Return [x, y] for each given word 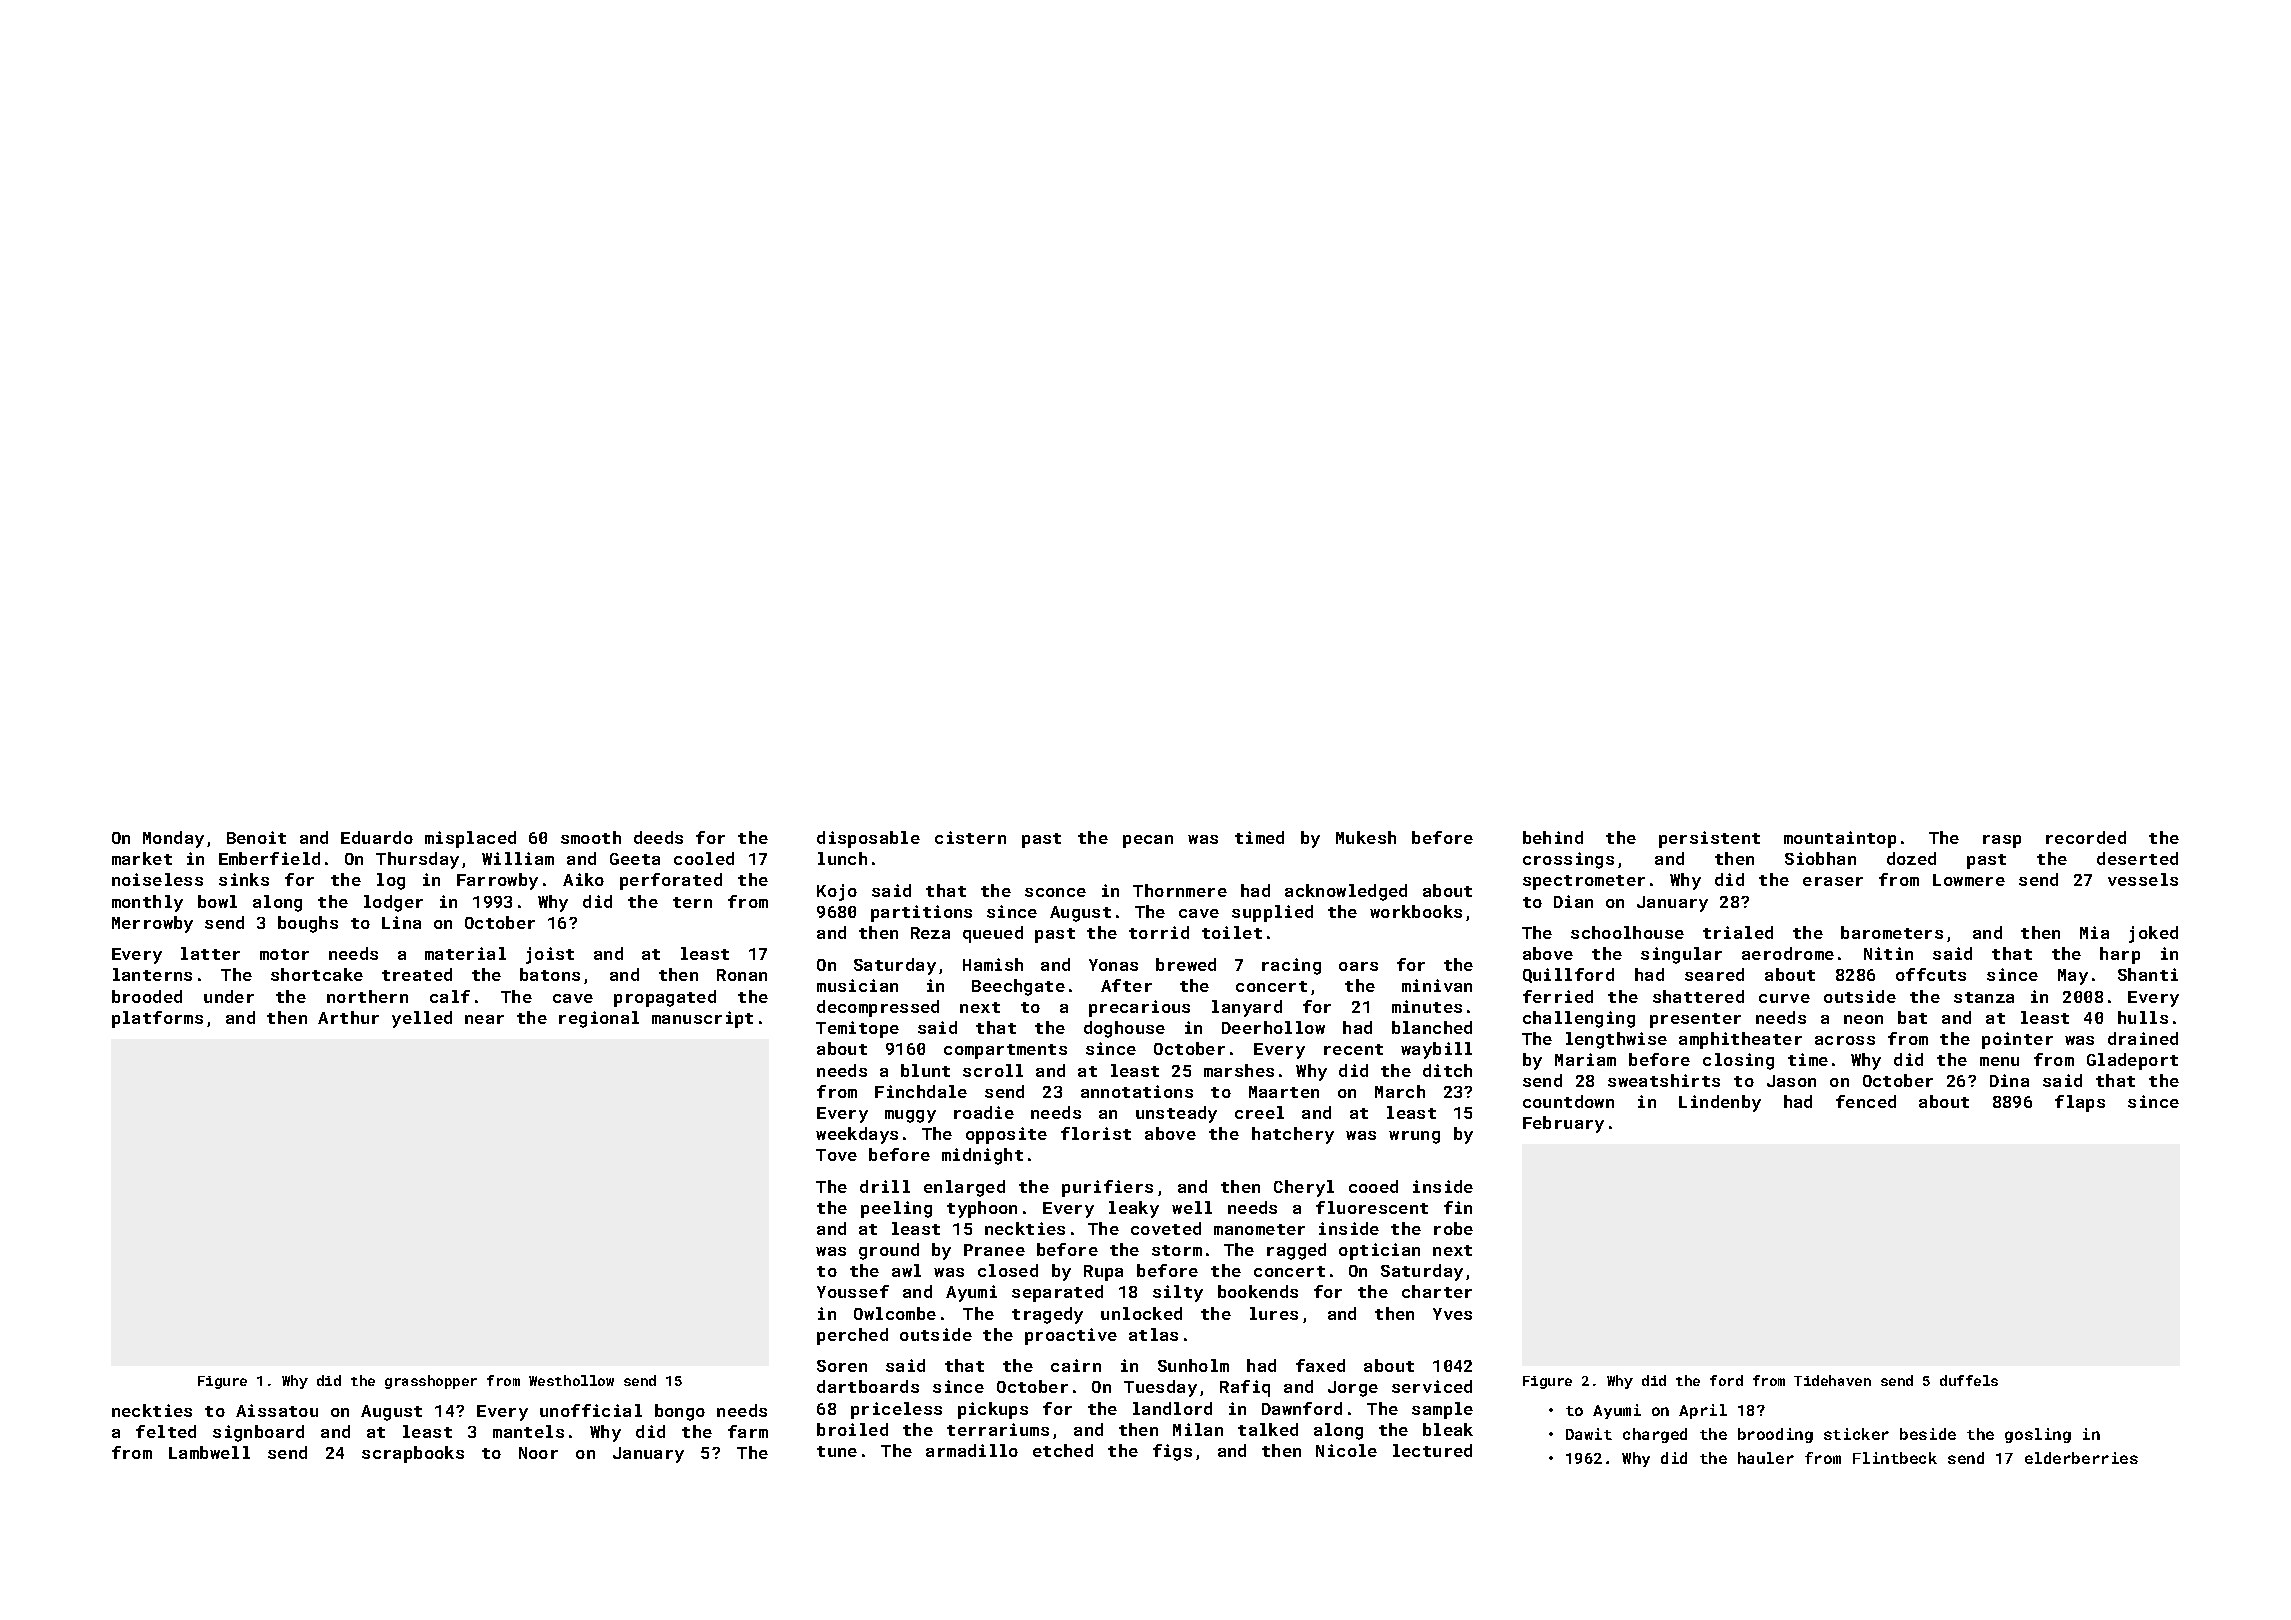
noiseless [157, 879]
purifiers [1107, 1188]
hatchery [1293, 1135]
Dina [2009, 1080]
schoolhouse [1627, 932]
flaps [2080, 1103]
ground [889, 1251]
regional [599, 1019]
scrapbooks [413, 1454]
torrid [1159, 932]
